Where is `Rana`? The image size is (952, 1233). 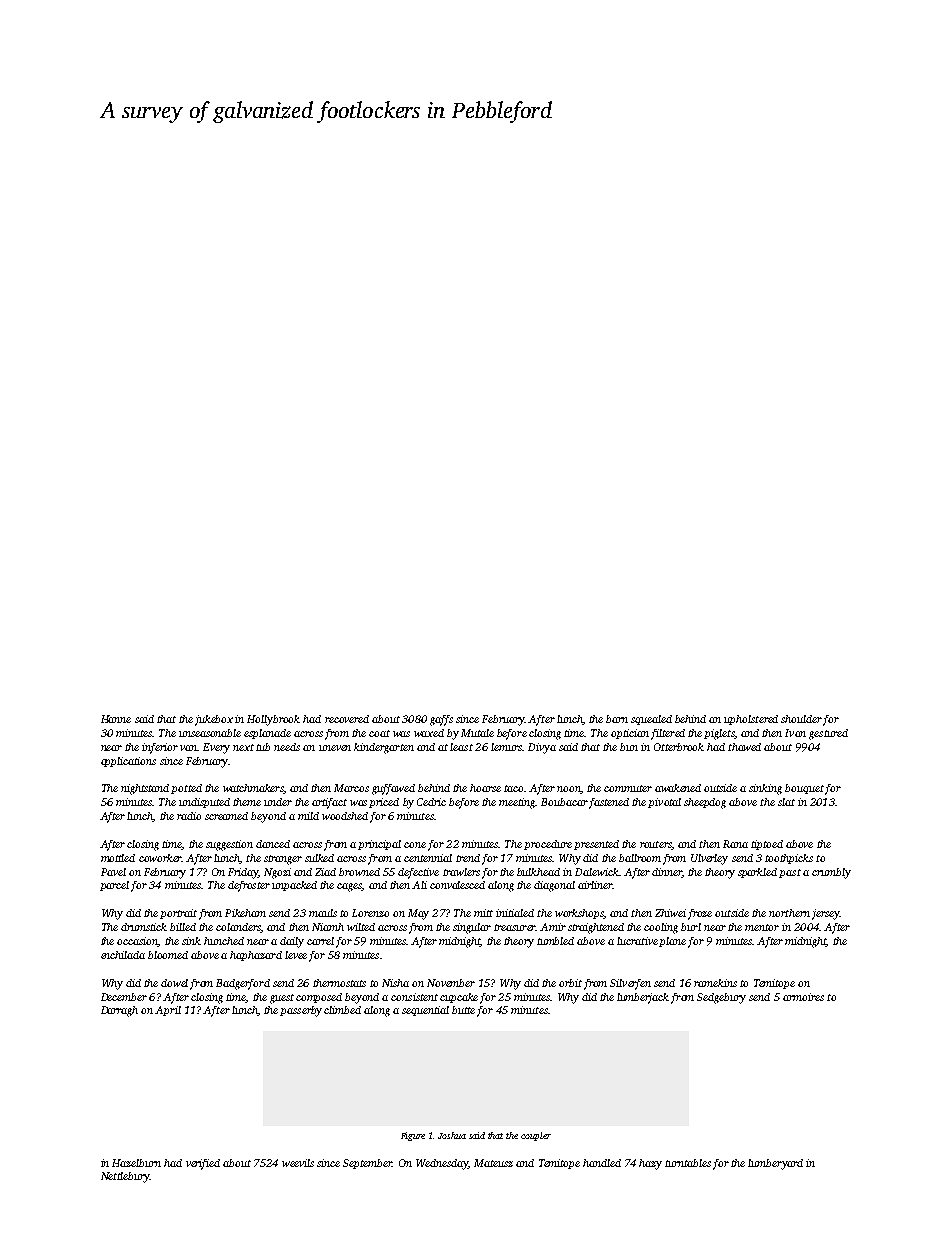
Rana is located at coordinates (735, 844).
